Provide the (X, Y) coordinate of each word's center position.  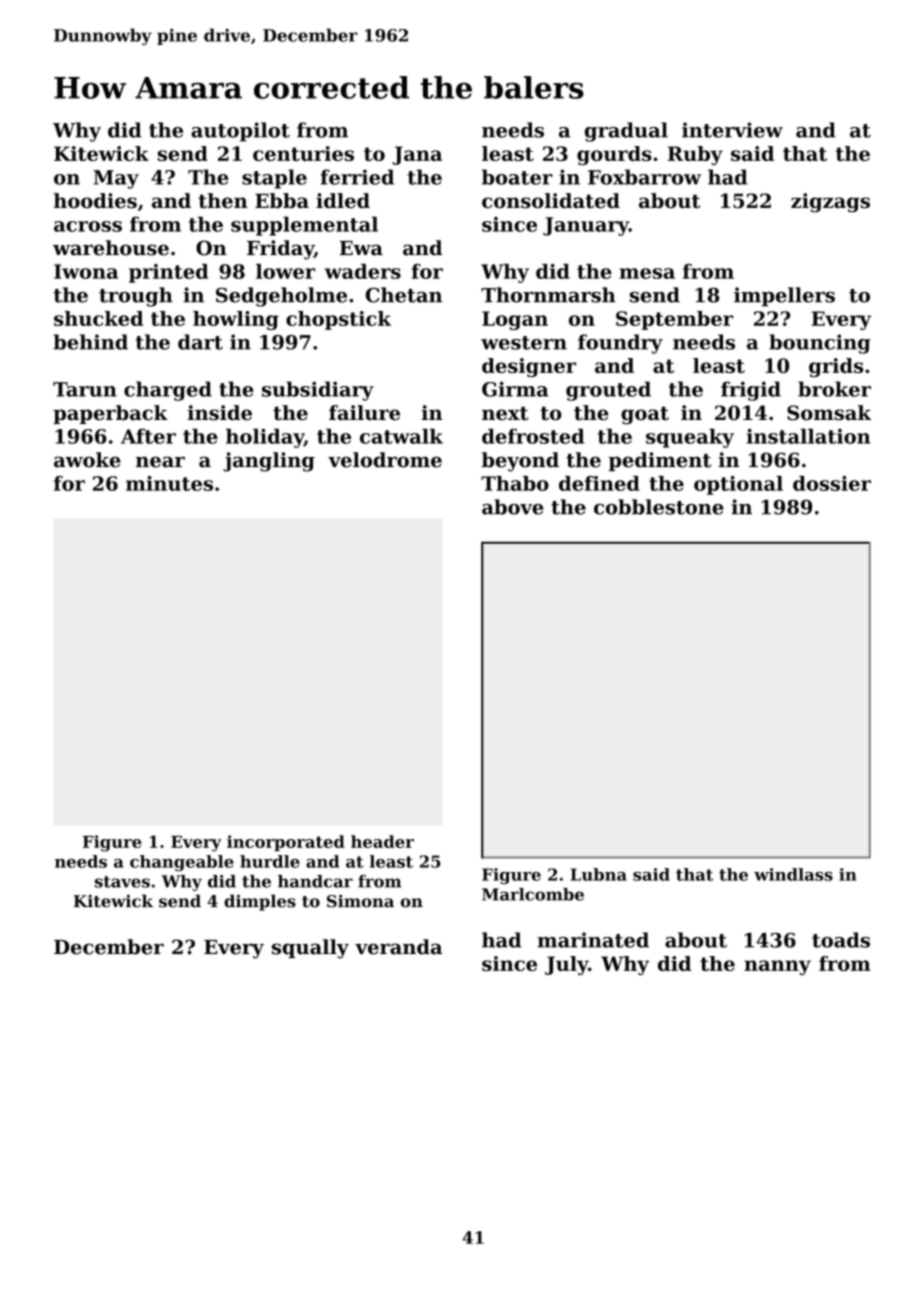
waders (363, 271)
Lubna (599, 874)
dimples (260, 902)
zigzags (830, 203)
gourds (614, 155)
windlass (793, 874)
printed (168, 273)
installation (808, 436)
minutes (169, 483)
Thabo (515, 483)
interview (732, 130)
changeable (182, 863)
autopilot (240, 132)
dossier (832, 483)
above (512, 507)
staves (122, 882)
